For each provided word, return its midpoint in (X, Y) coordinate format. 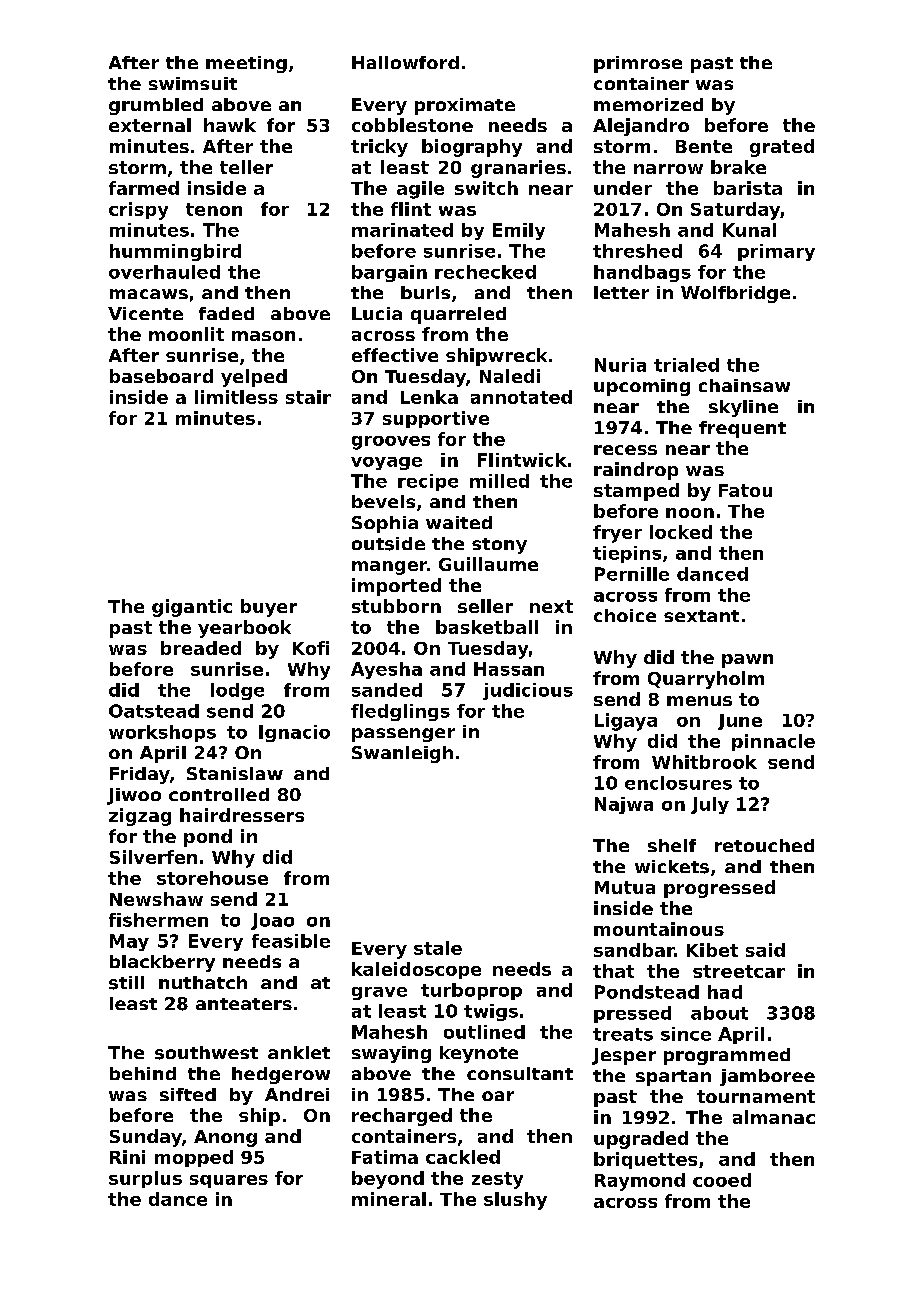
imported (396, 587)
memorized (648, 104)
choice (625, 615)
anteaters (244, 1004)
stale (438, 948)
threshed (637, 251)
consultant (520, 1073)
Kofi (311, 648)
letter (621, 292)
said (765, 950)
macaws (149, 294)
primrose (638, 64)
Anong (225, 1138)
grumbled (156, 106)
